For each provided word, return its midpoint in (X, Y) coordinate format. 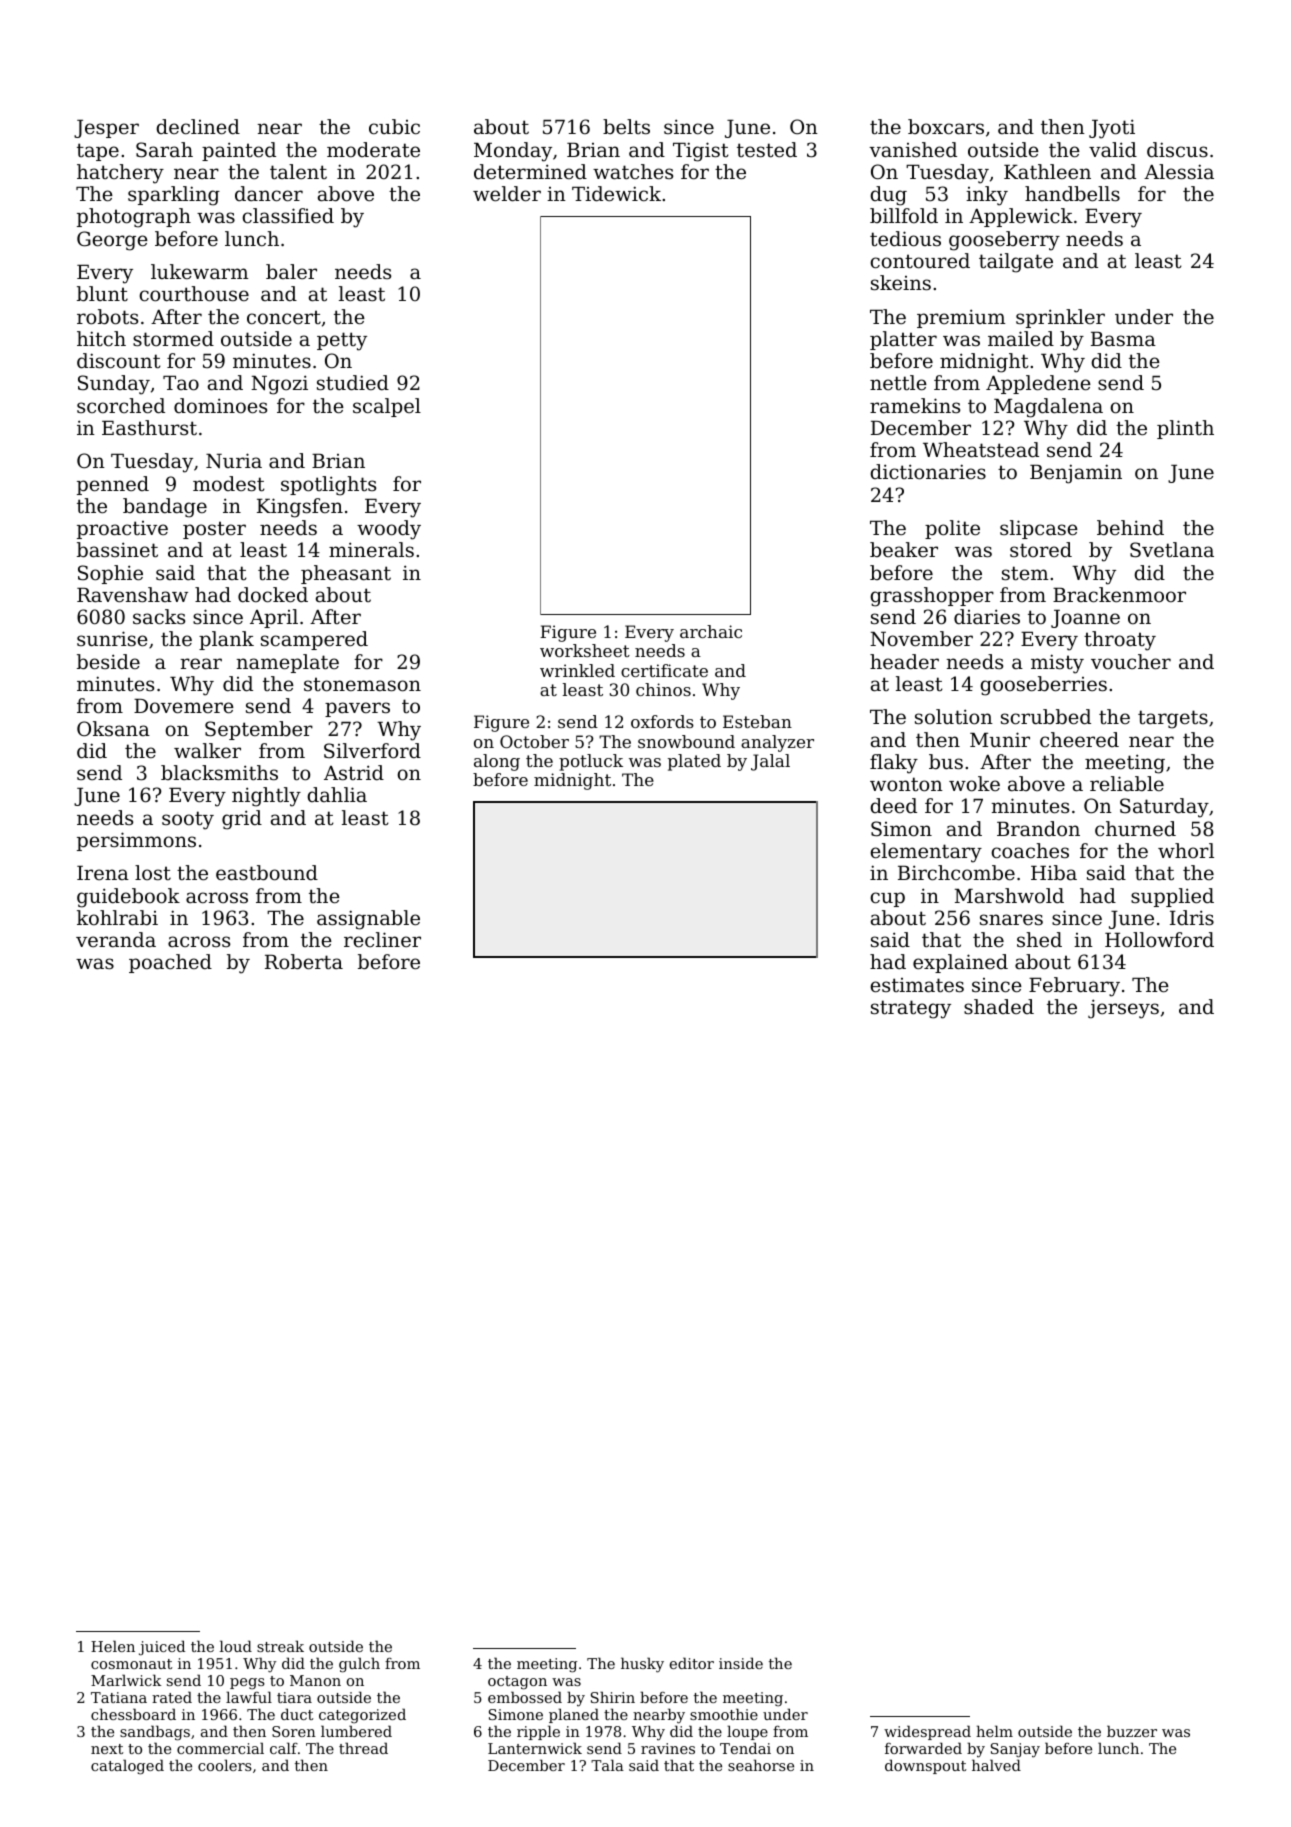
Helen (113, 1646)
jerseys (1123, 1009)
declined (198, 127)
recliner (382, 940)
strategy (911, 1009)
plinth (1185, 429)
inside (741, 1663)
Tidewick (616, 194)
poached (170, 963)
